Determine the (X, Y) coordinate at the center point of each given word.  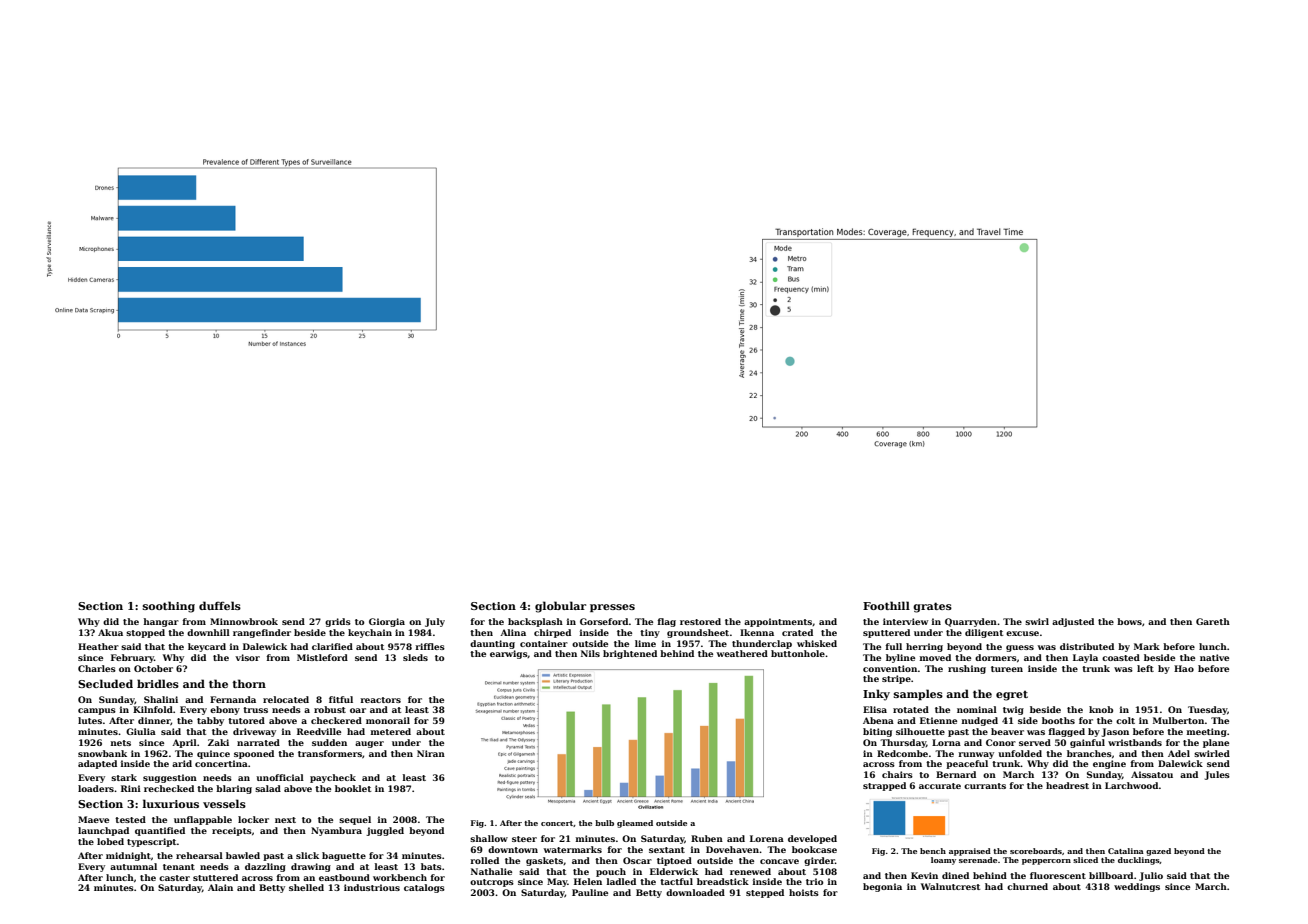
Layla (1085, 658)
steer (524, 839)
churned (1027, 886)
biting (877, 732)
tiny (650, 633)
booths (1058, 720)
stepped (765, 893)
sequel (355, 820)
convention (890, 668)
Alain (220, 887)
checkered (336, 720)
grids (338, 622)
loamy (943, 861)
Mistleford (322, 657)
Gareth (1213, 621)
